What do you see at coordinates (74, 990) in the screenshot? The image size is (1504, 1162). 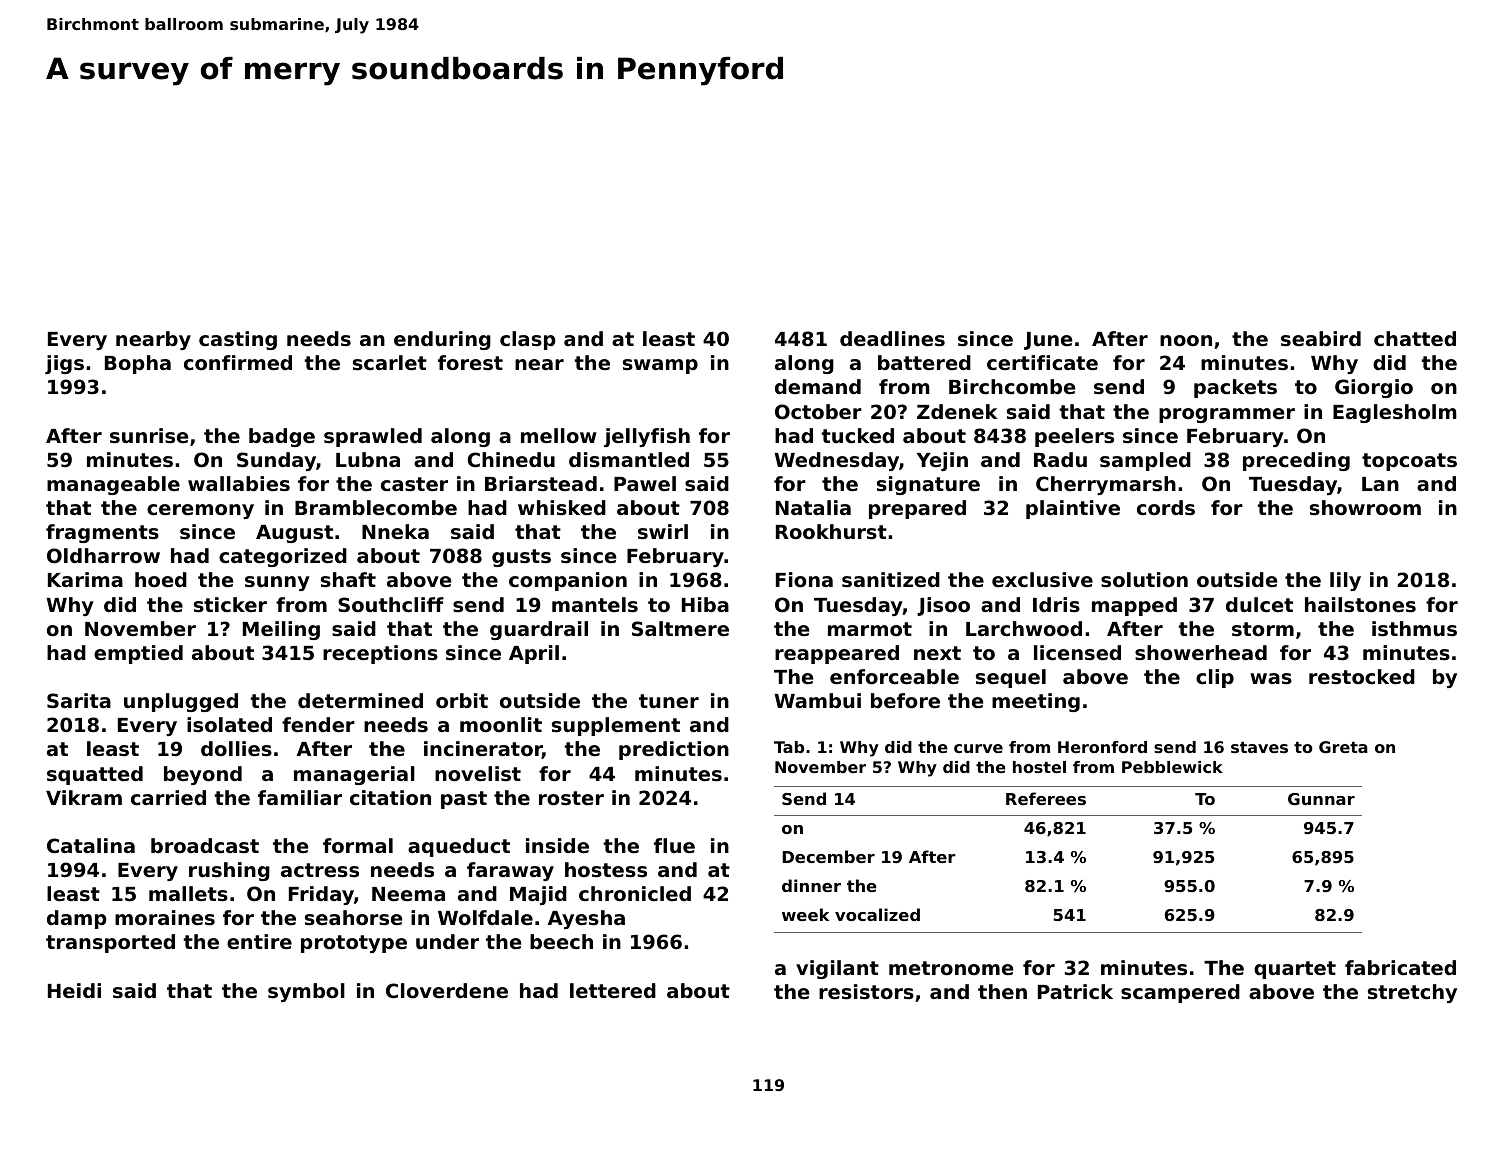 I see `Heidi` at bounding box center [74, 990].
